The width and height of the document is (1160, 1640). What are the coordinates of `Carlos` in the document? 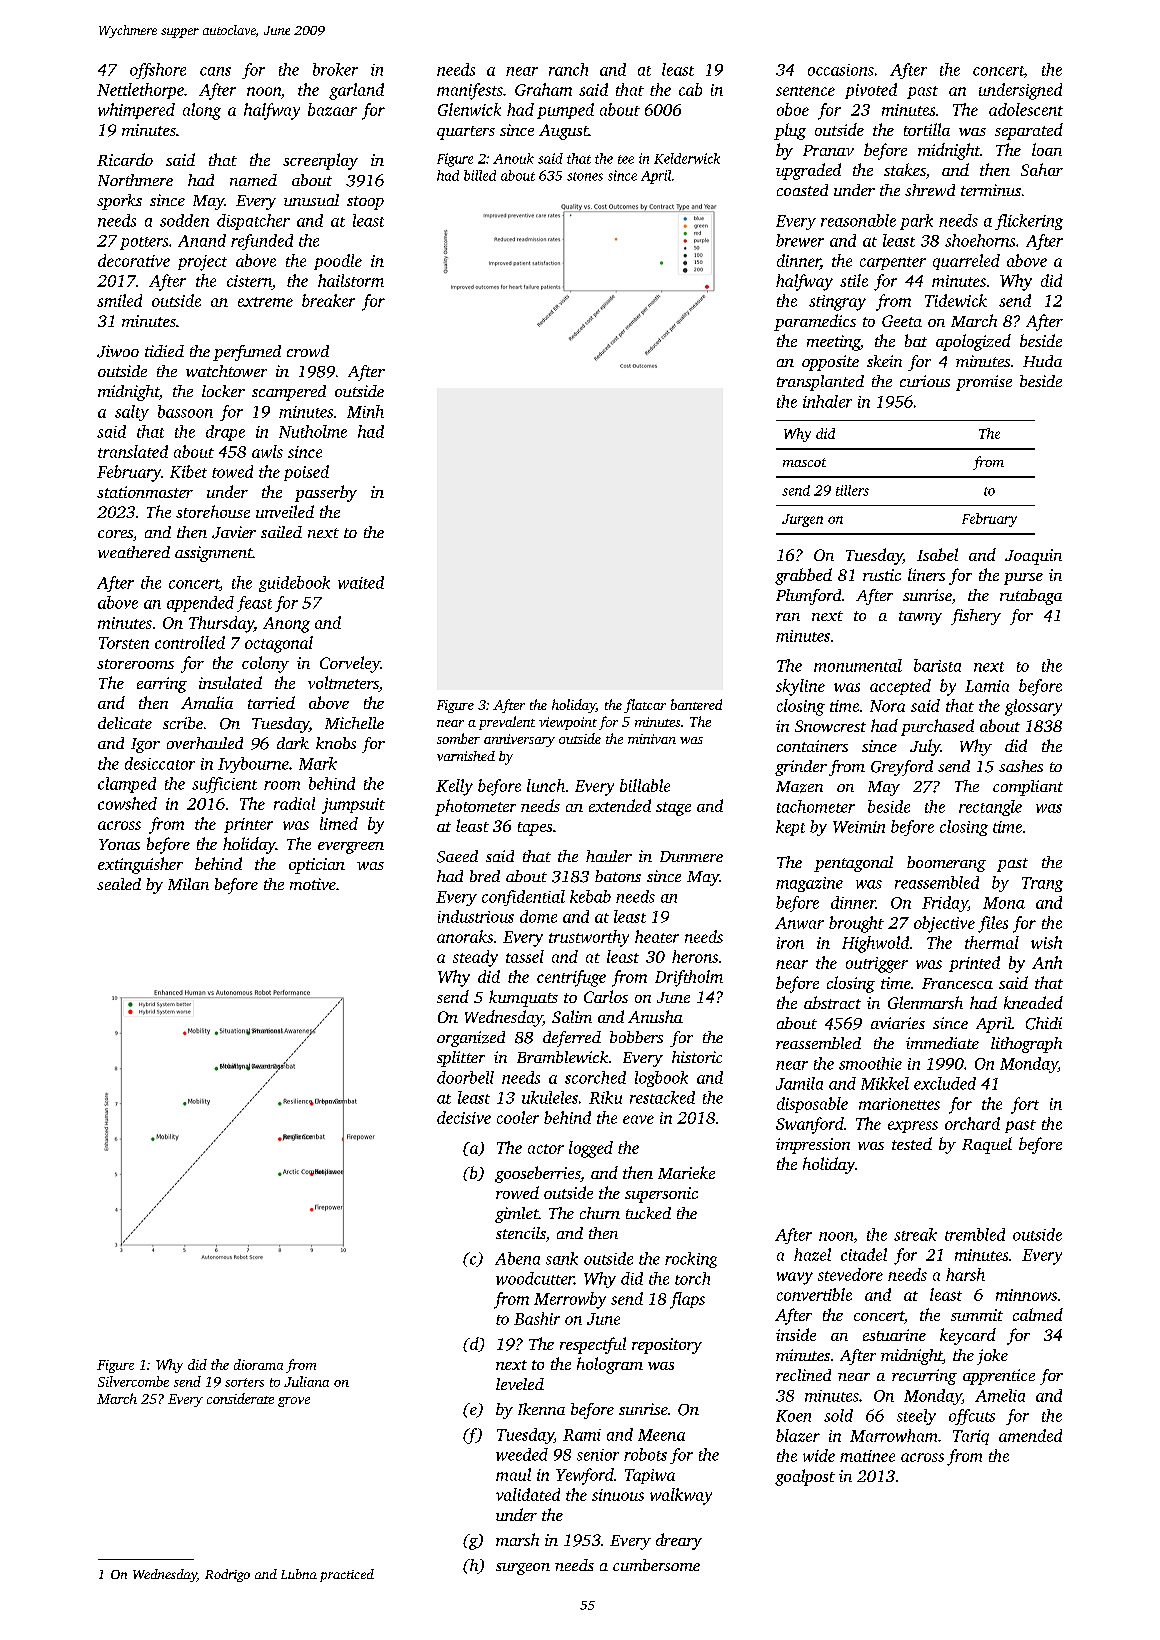 It's located at (606, 996).
